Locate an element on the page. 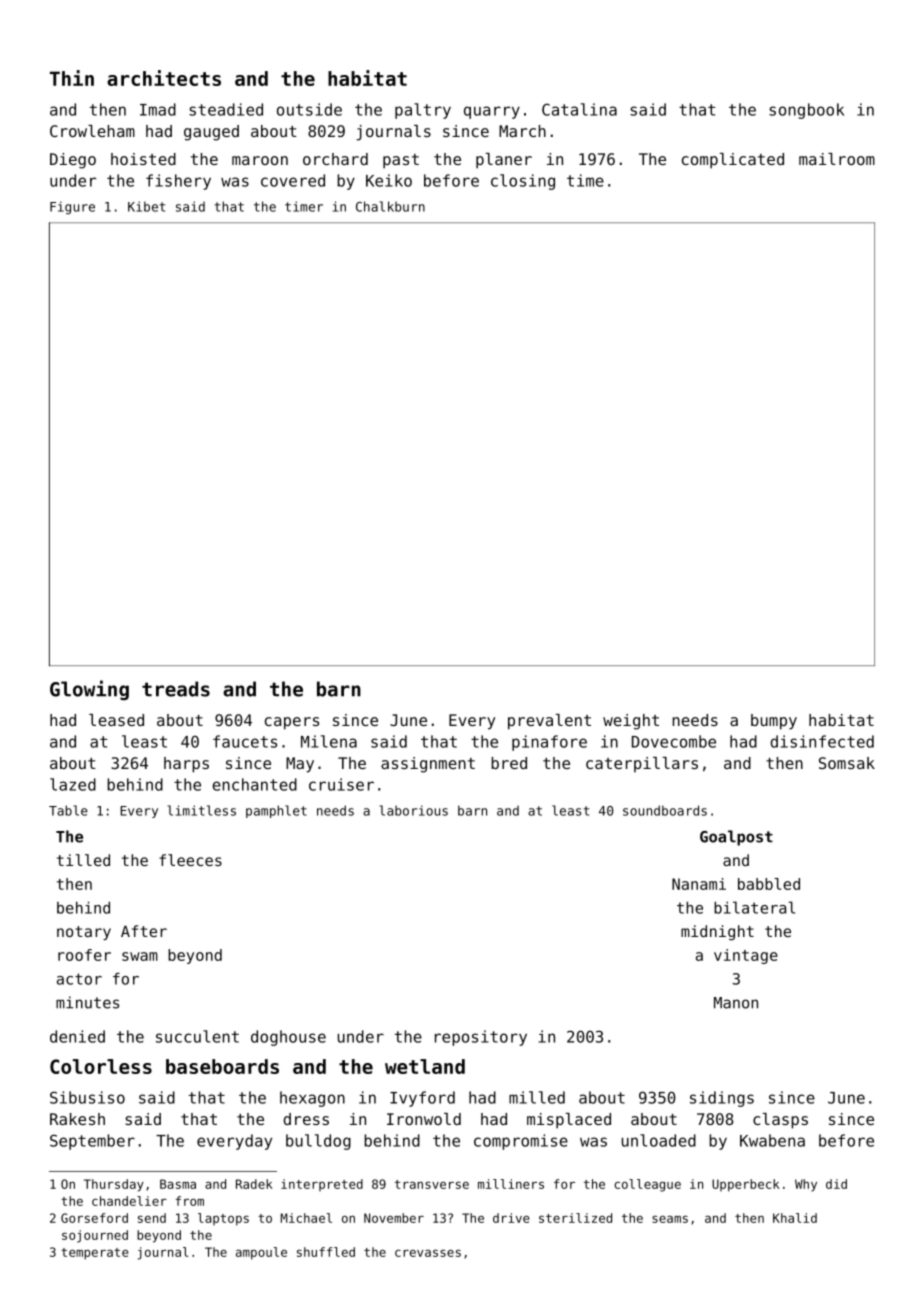 The image size is (924, 1308). songbook is located at coordinates (806, 111).
